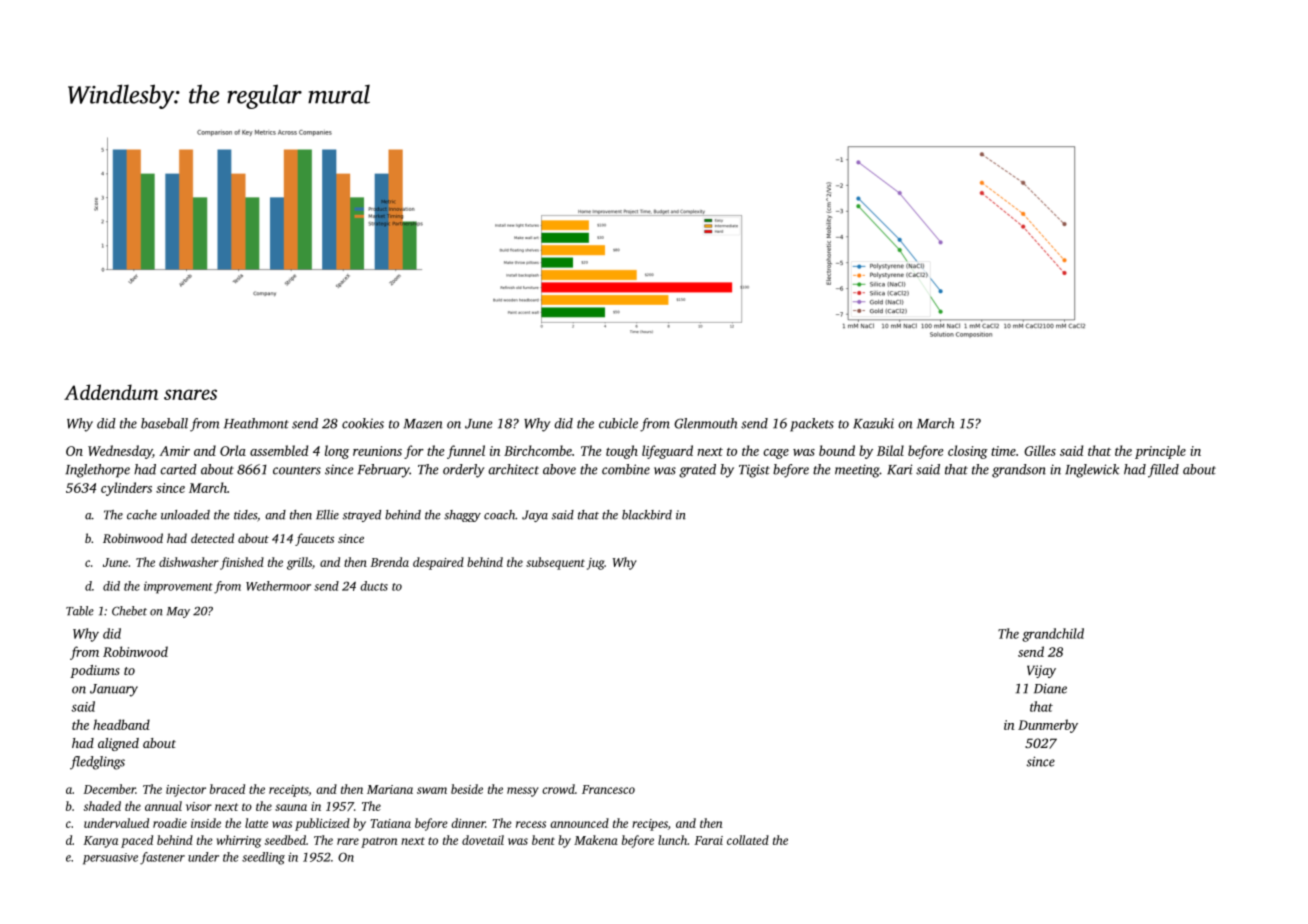 The width and height of the screenshot is (1308, 924). I want to click on messy, so click(523, 792).
